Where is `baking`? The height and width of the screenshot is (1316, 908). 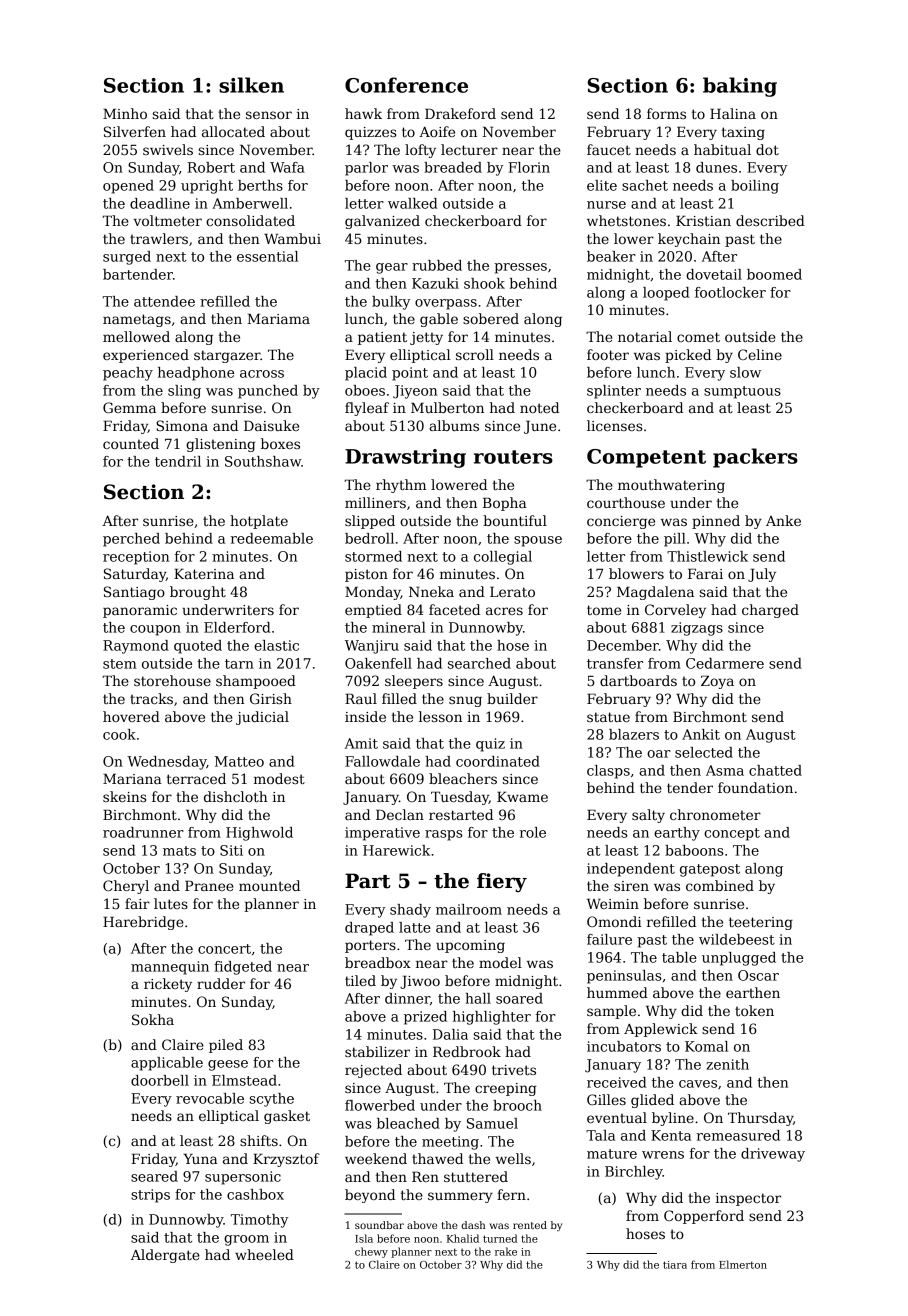 baking is located at coordinates (740, 87).
